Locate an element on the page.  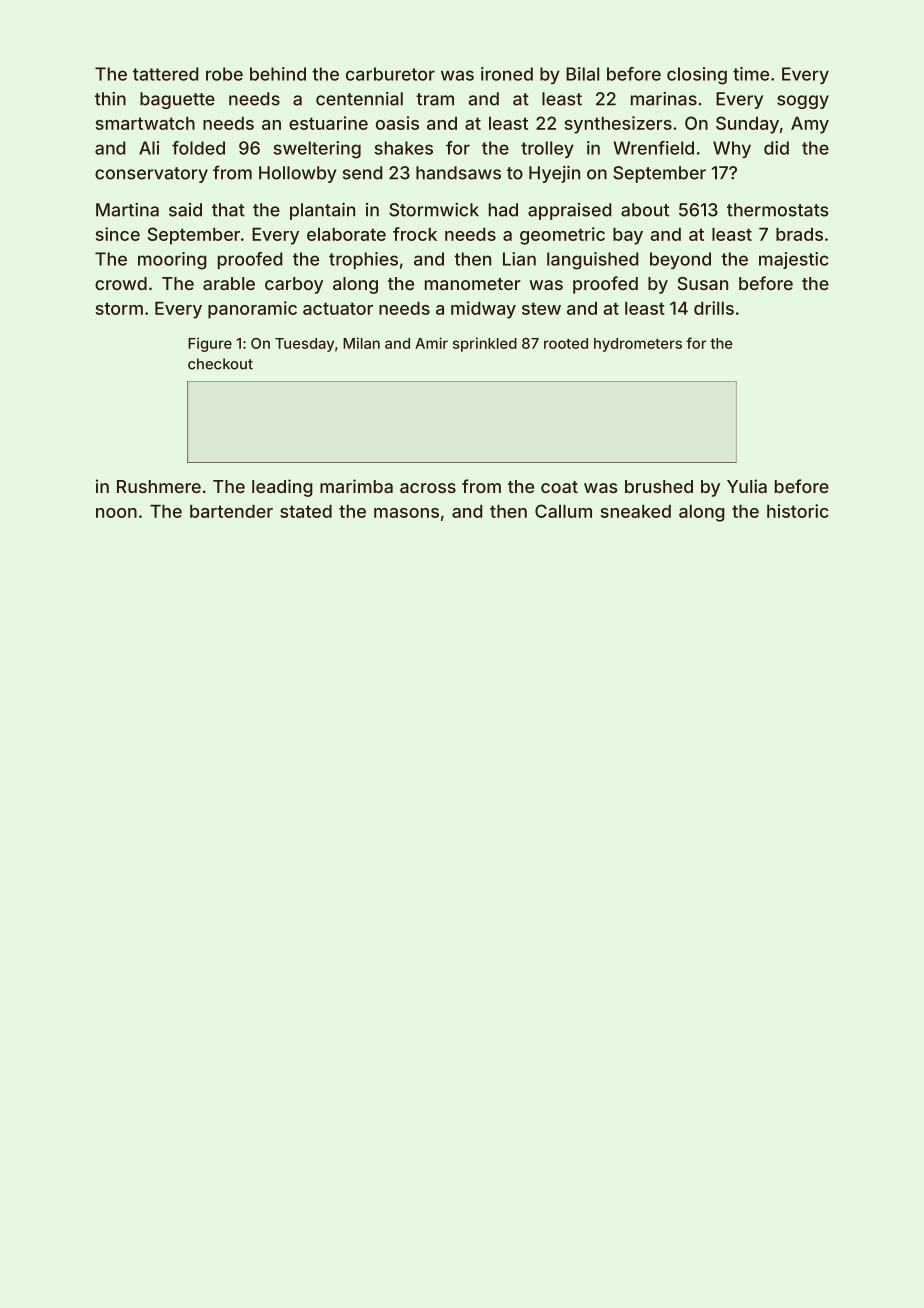
Susan is located at coordinates (703, 283).
